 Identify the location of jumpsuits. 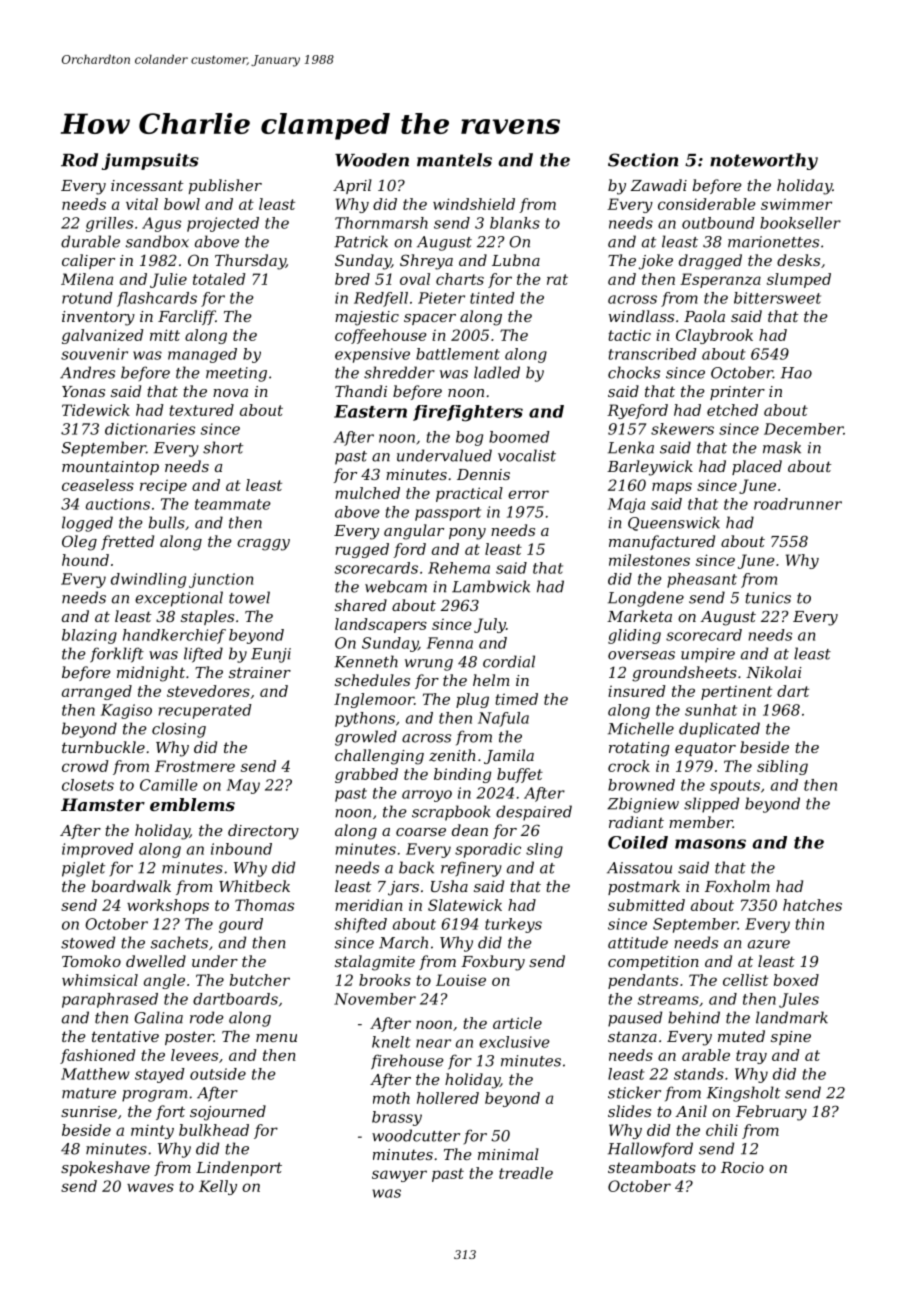
(150, 161).
